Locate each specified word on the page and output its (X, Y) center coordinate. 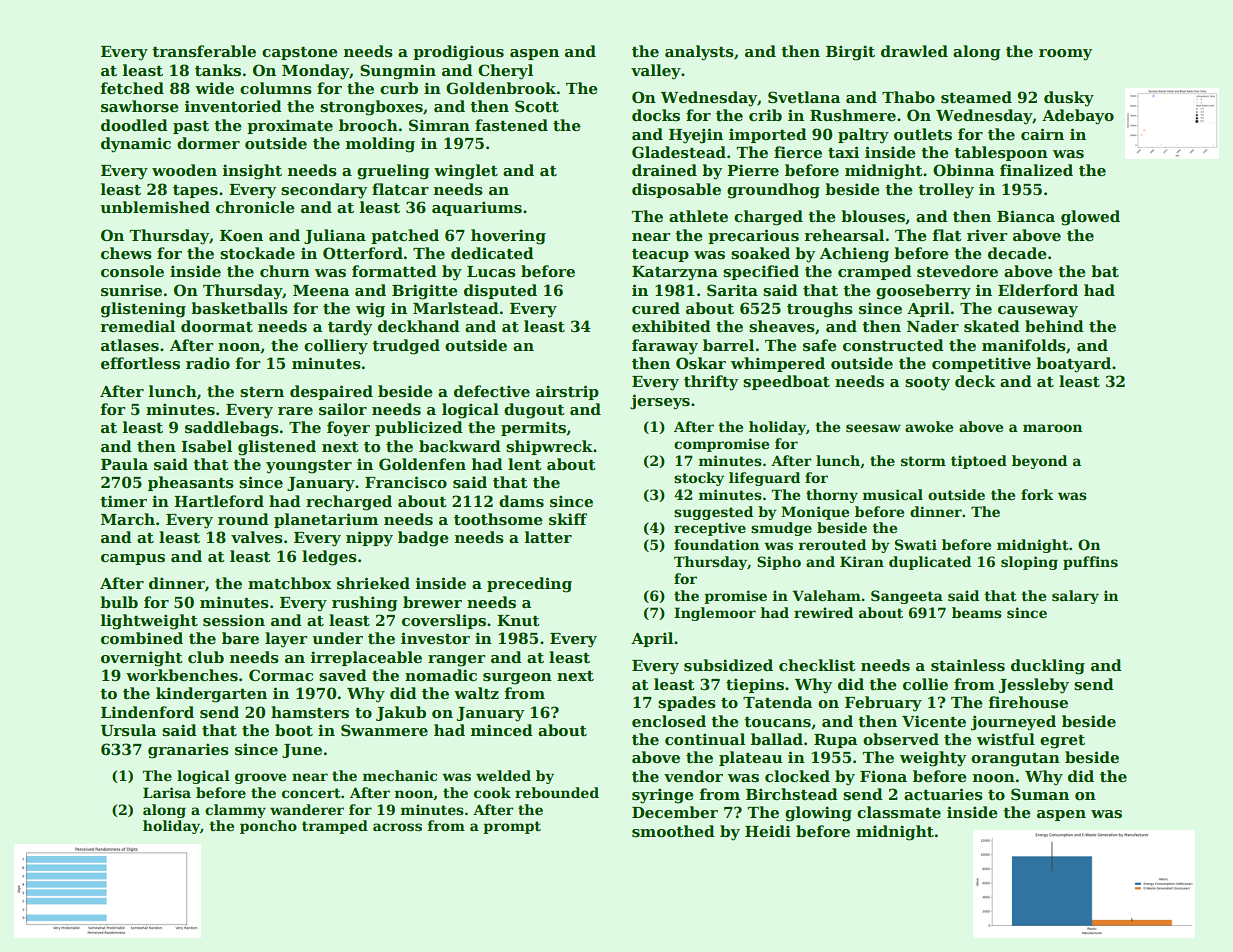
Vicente (934, 721)
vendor (693, 776)
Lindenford (147, 712)
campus (133, 559)
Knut (518, 620)
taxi (843, 152)
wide (214, 88)
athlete (698, 216)
